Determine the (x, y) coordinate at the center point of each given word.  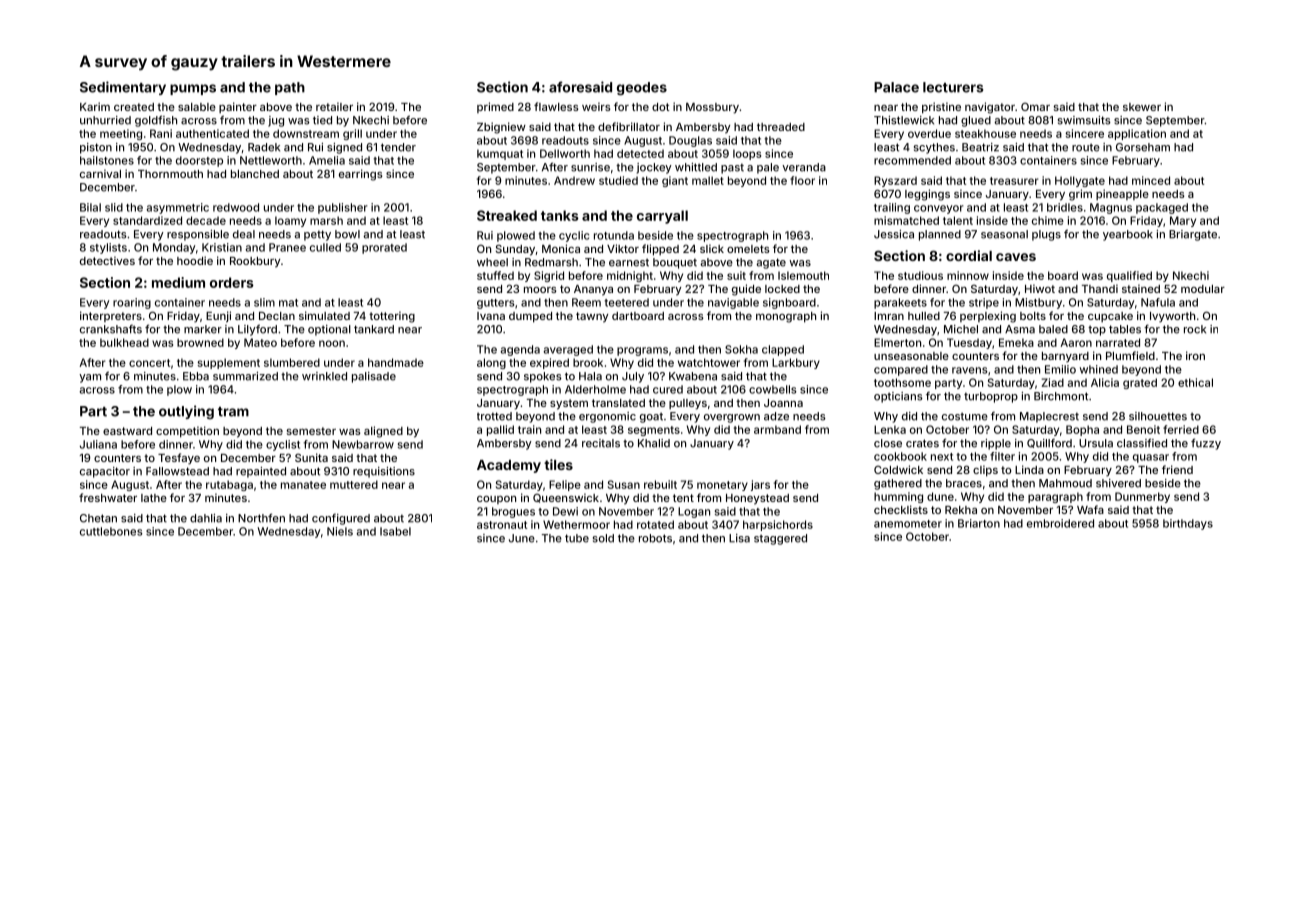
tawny (592, 317)
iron (1195, 355)
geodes (642, 89)
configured (341, 519)
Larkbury (796, 363)
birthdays (1188, 524)
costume (965, 416)
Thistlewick (904, 120)
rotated (655, 524)
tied (322, 120)
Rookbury (255, 262)
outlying (186, 412)
